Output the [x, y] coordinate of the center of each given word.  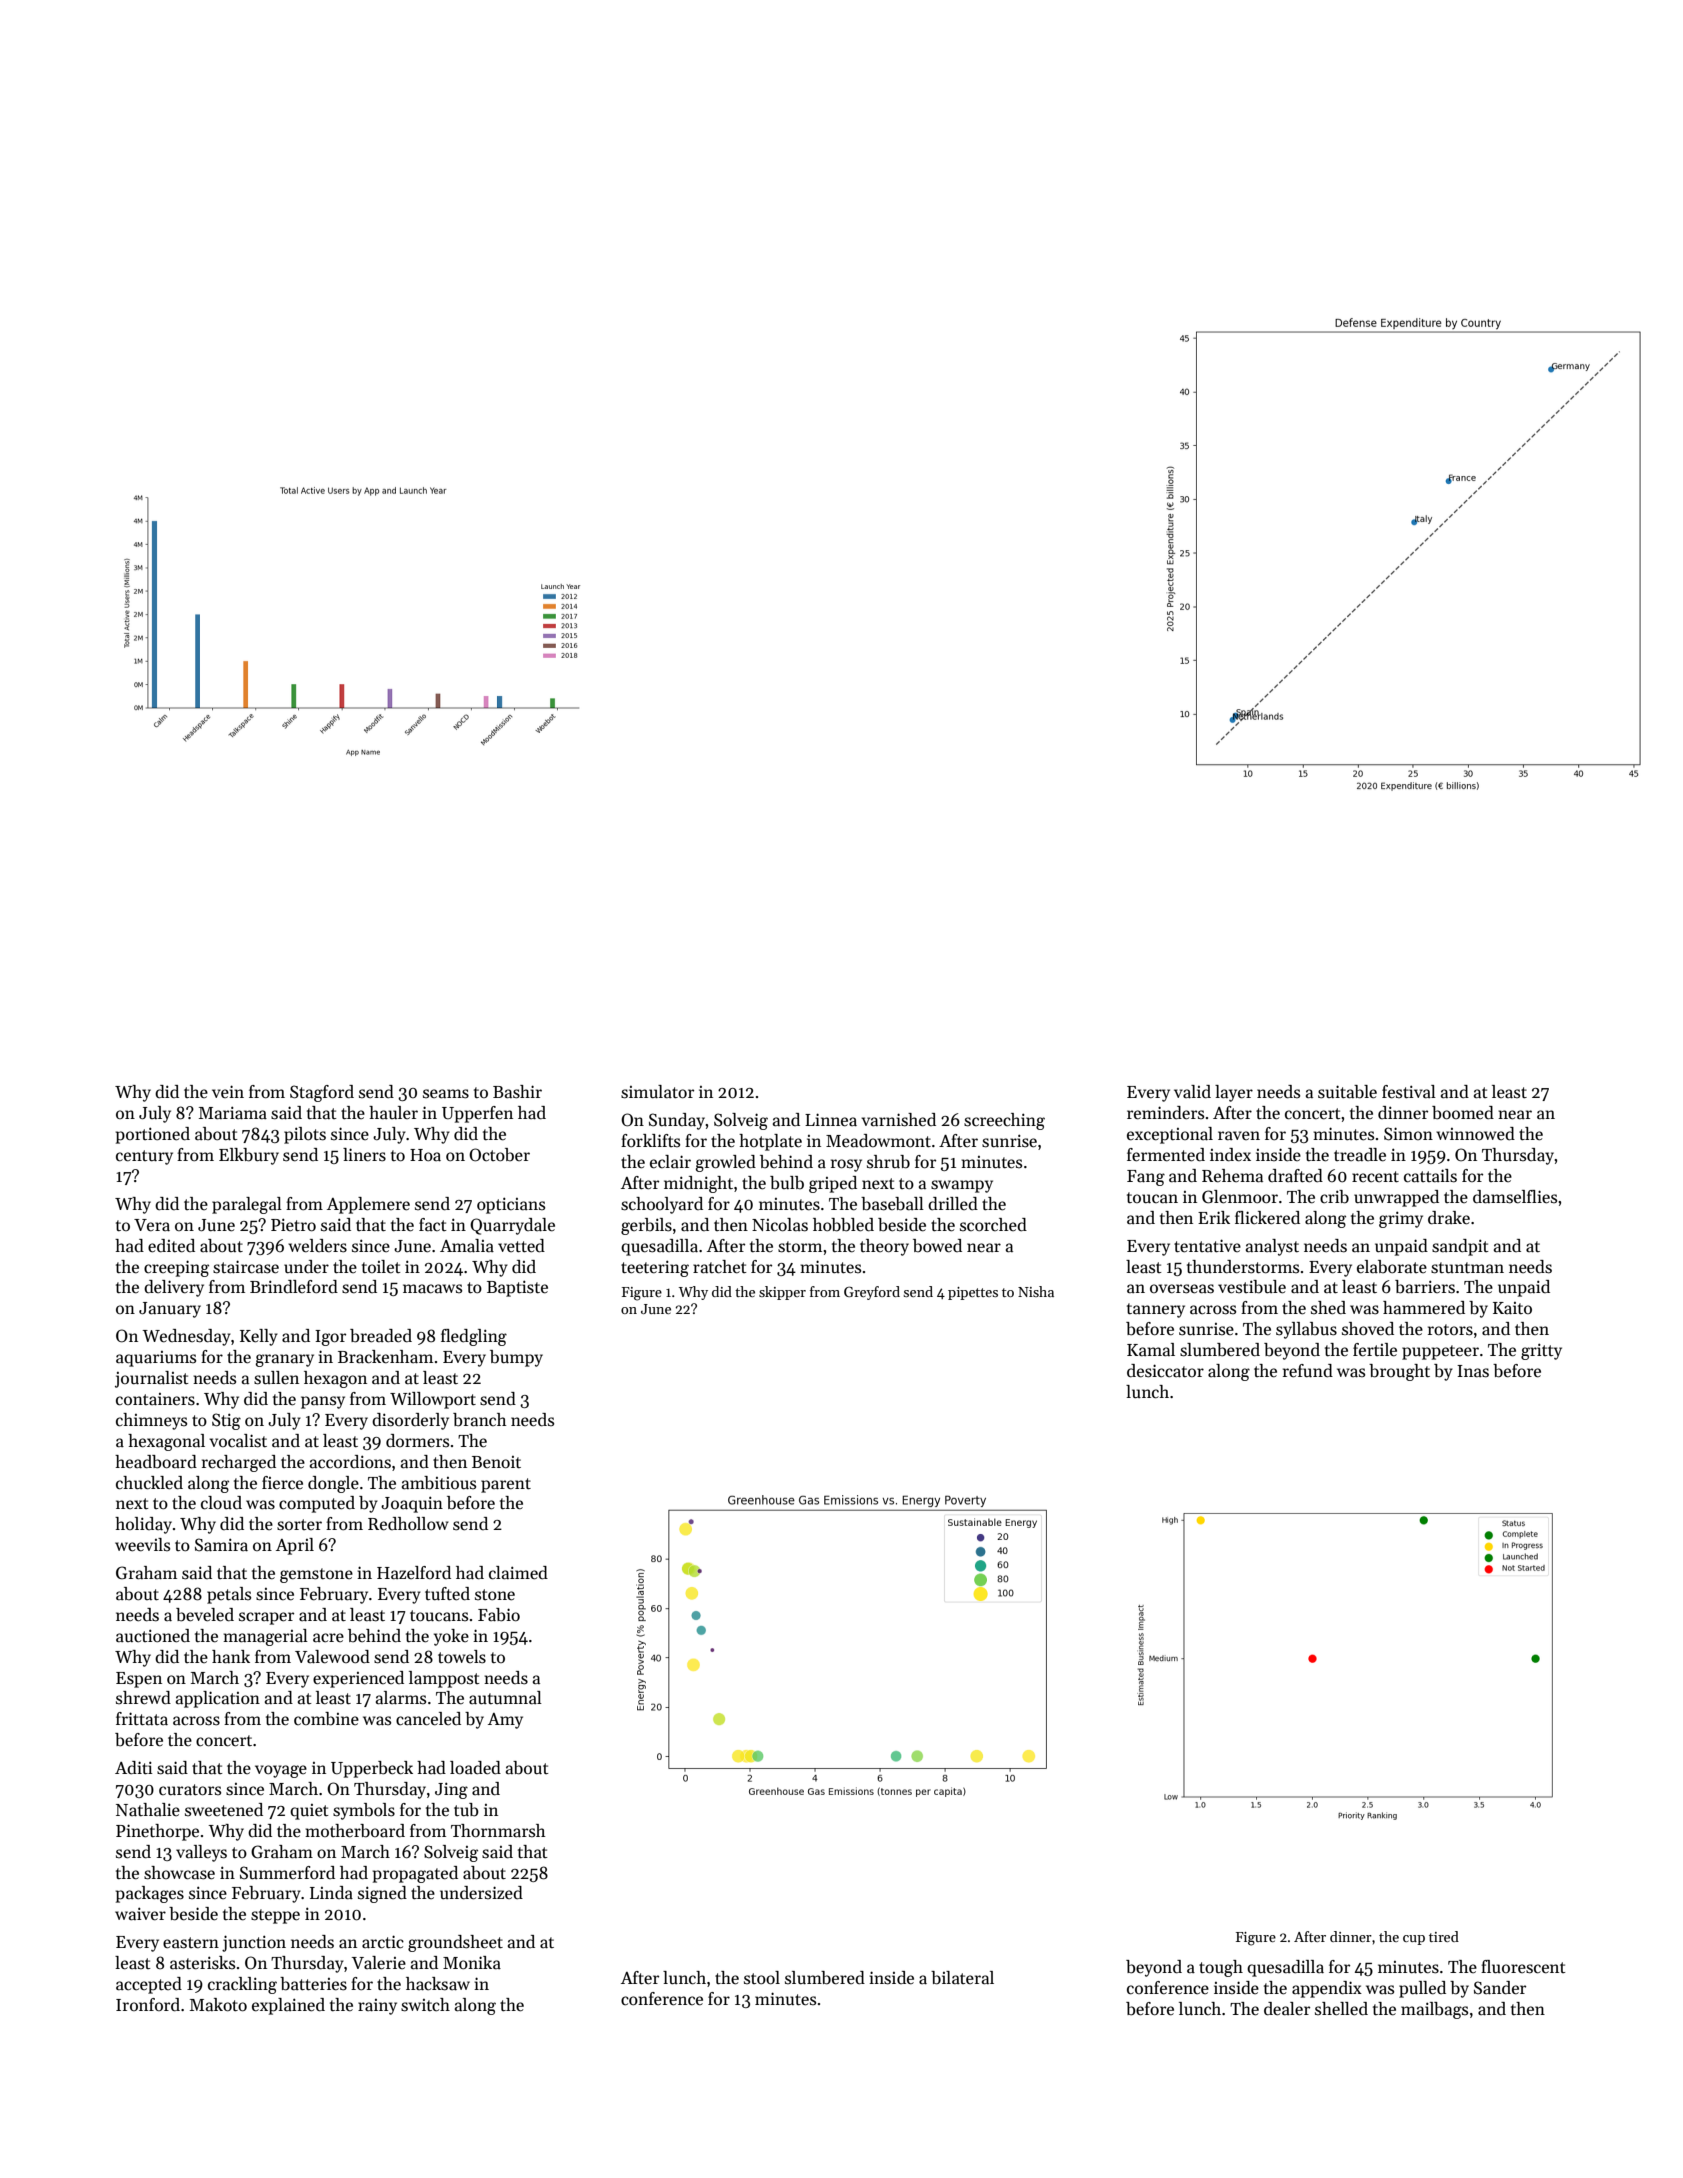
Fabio [499, 1615]
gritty [1541, 1351]
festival [1409, 1092]
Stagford [322, 1093]
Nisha [1036, 1291]
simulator [657, 1092]
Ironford [148, 2005]
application [218, 1699]
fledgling [474, 1337]
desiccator [1165, 1371]
